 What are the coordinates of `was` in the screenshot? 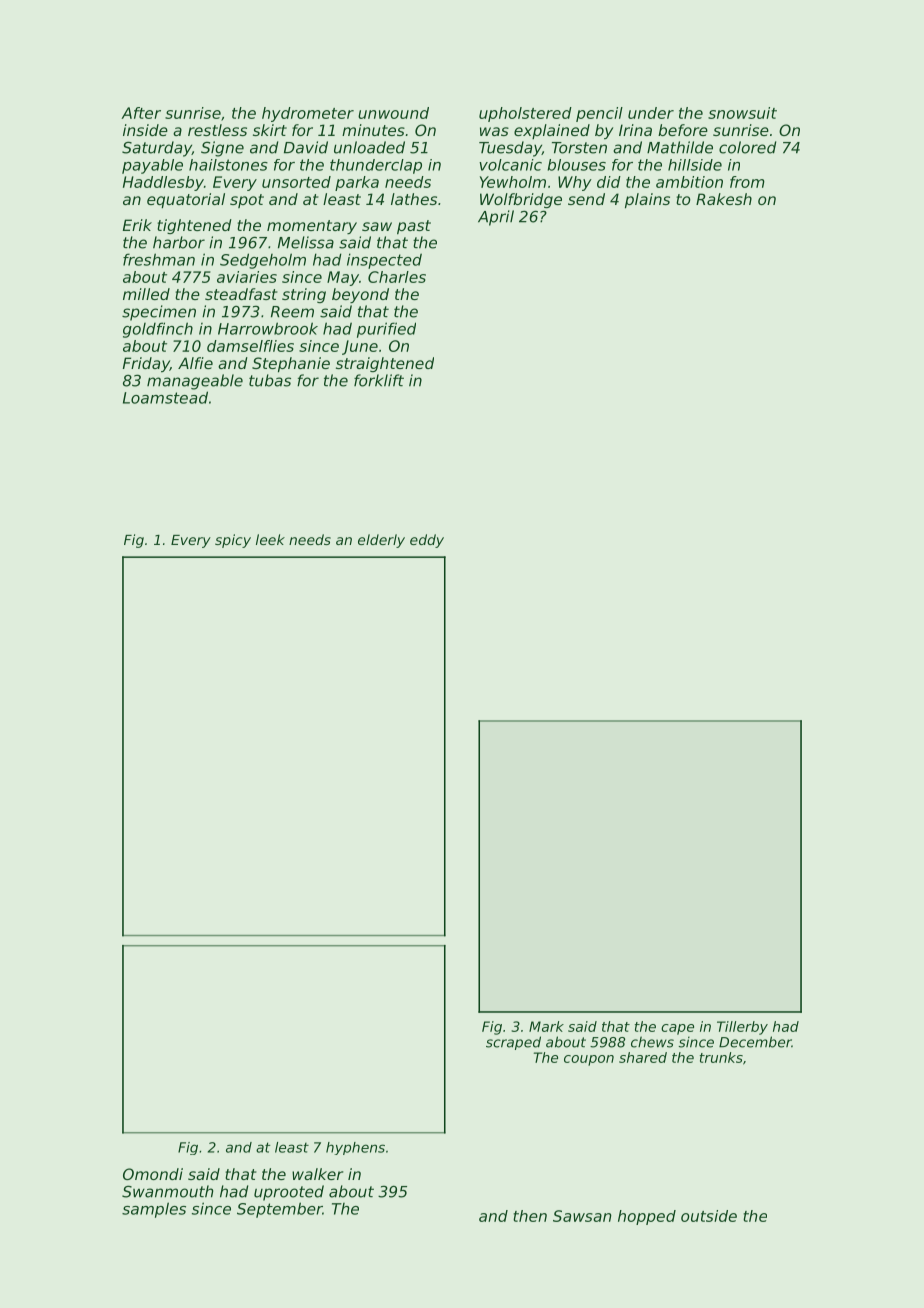 It's located at (494, 131).
